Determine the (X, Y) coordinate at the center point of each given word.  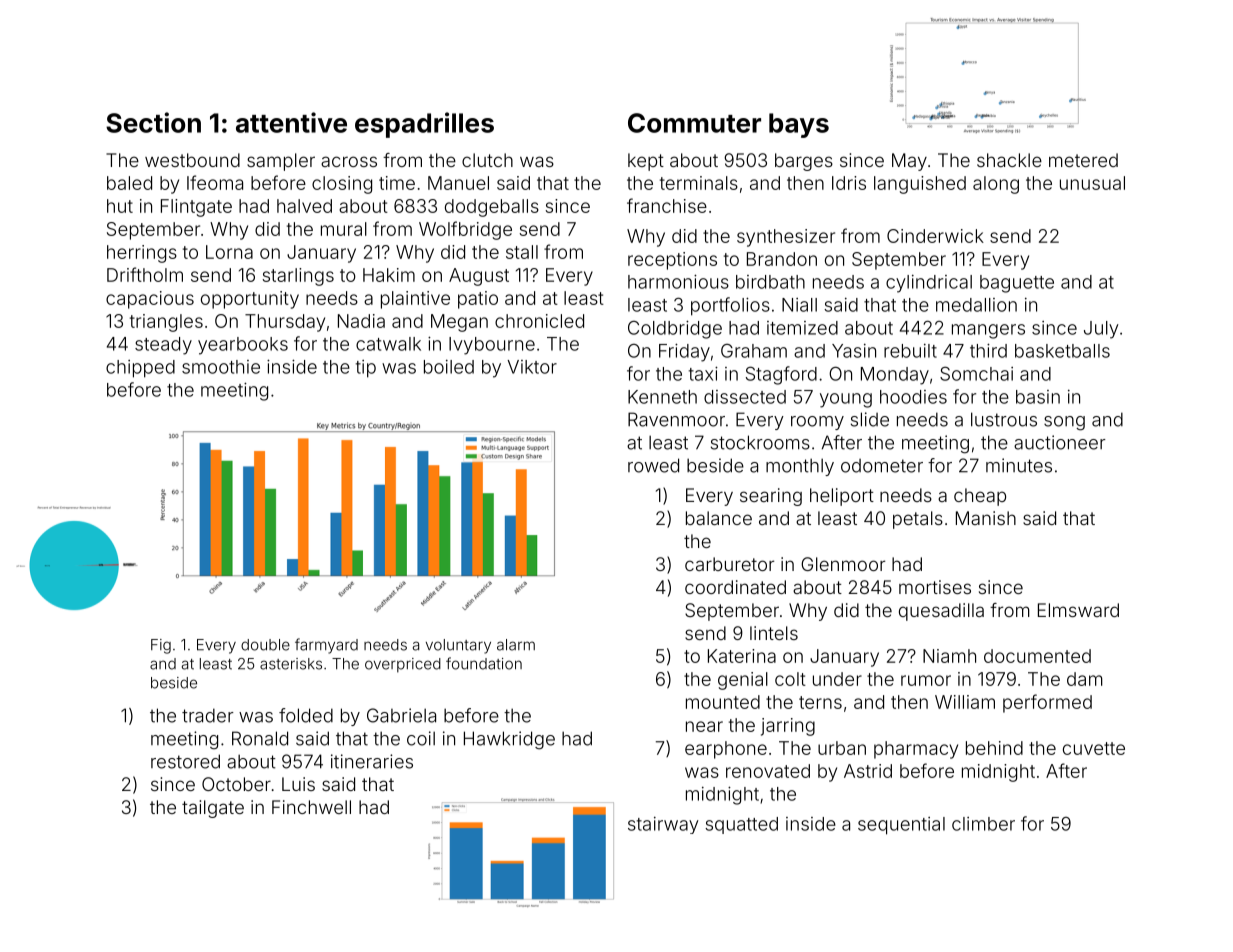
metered (1083, 160)
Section (153, 122)
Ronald (260, 738)
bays (799, 125)
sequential (901, 826)
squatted (741, 825)
